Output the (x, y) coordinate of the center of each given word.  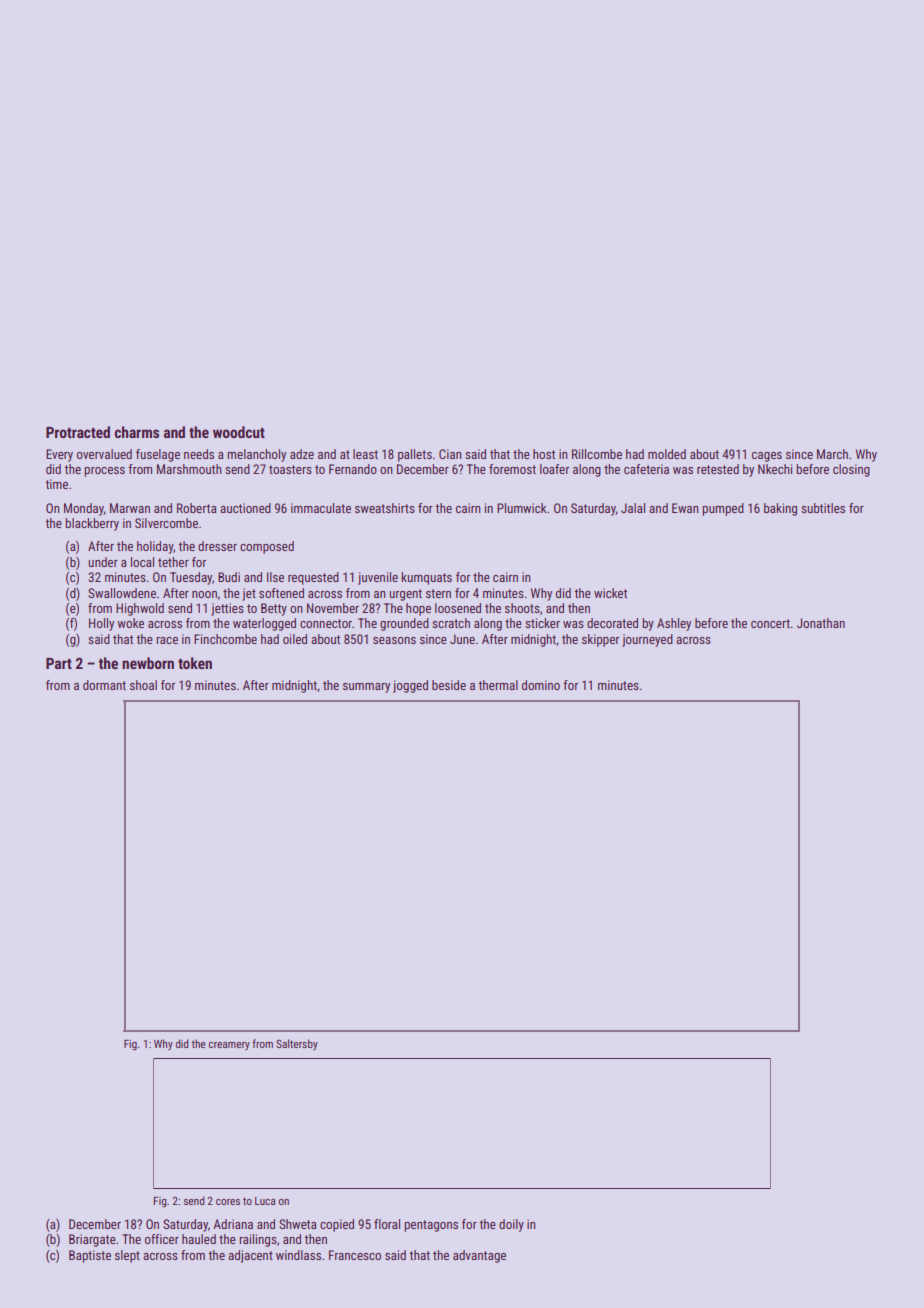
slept (127, 1256)
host (544, 454)
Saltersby (297, 1044)
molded (667, 454)
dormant (104, 685)
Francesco (355, 1255)
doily (511, 1225)
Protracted (78, 432)
